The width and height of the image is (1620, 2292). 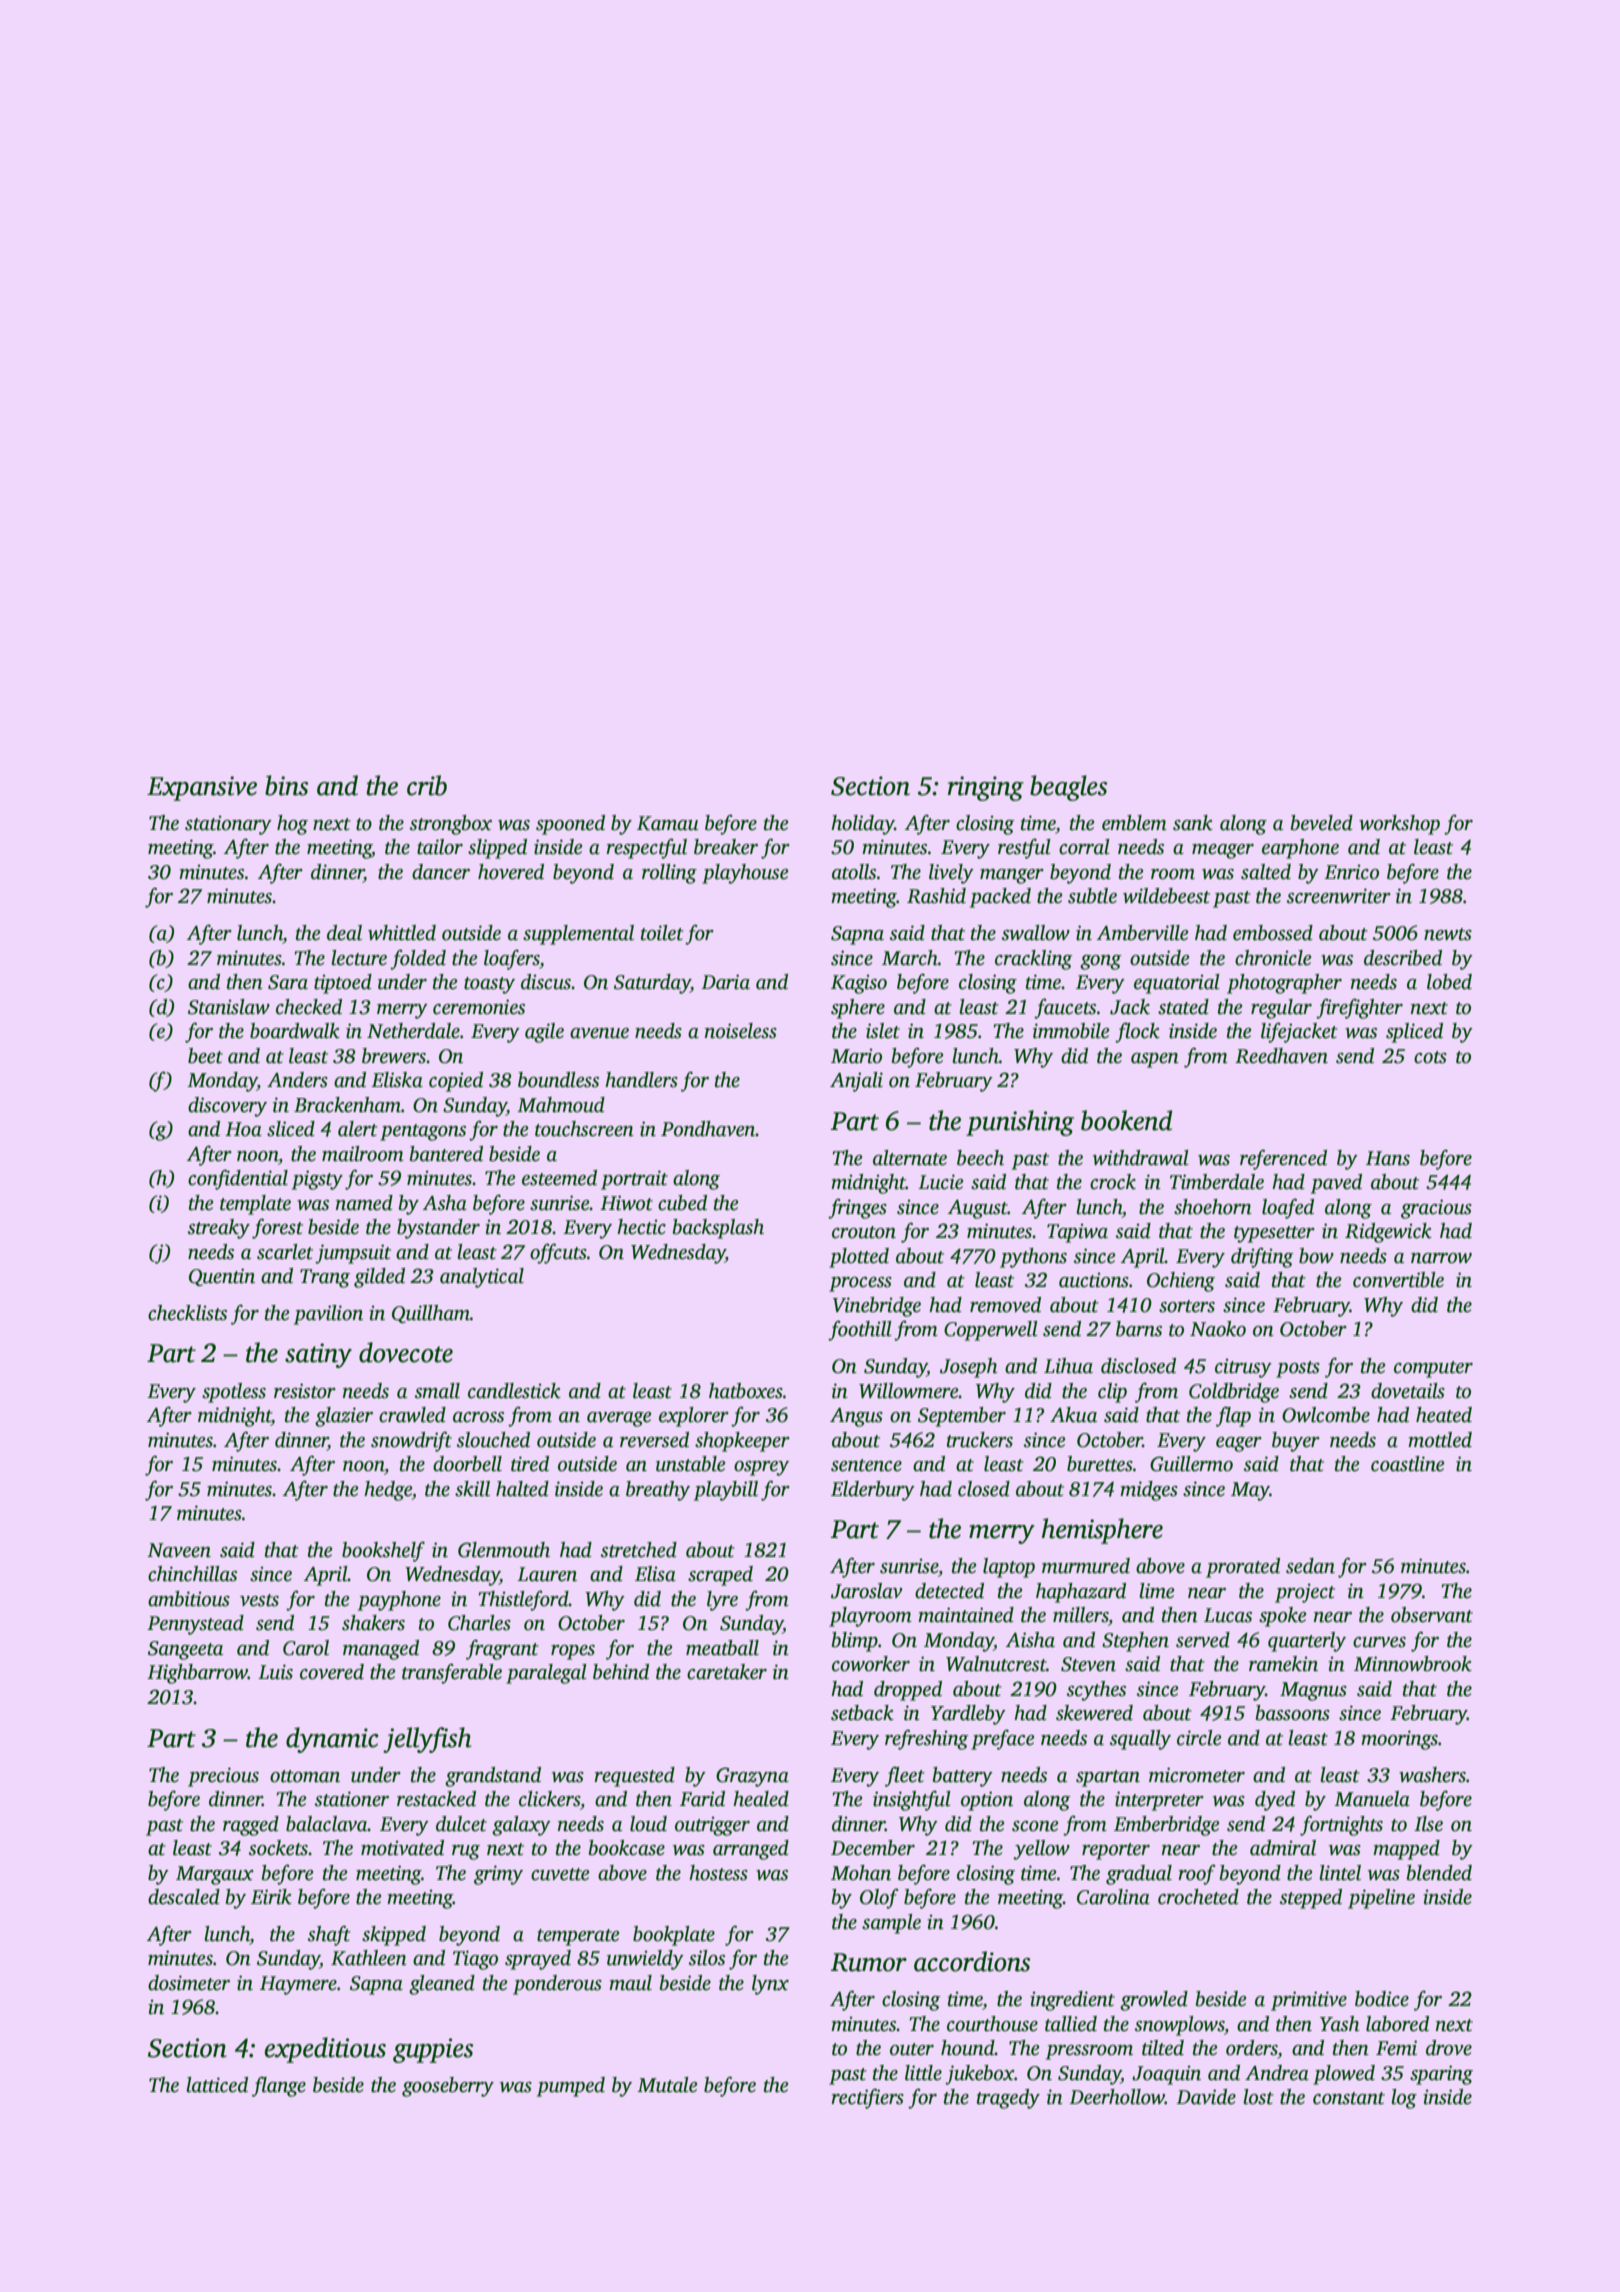 I want to click on strongbox, so click(x=451, y=825).
